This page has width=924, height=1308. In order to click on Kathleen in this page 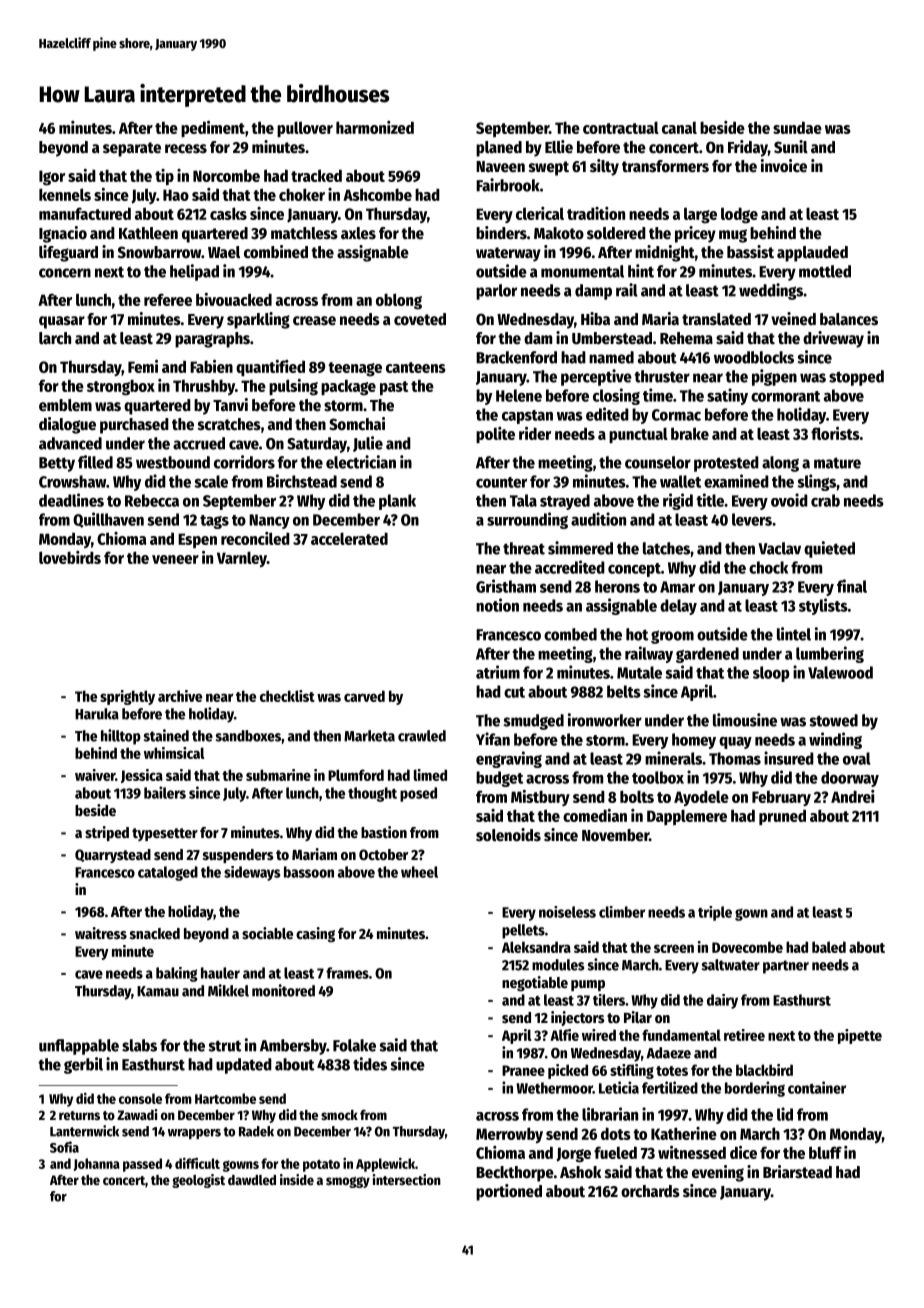, I will do `click(148, 233)`.
